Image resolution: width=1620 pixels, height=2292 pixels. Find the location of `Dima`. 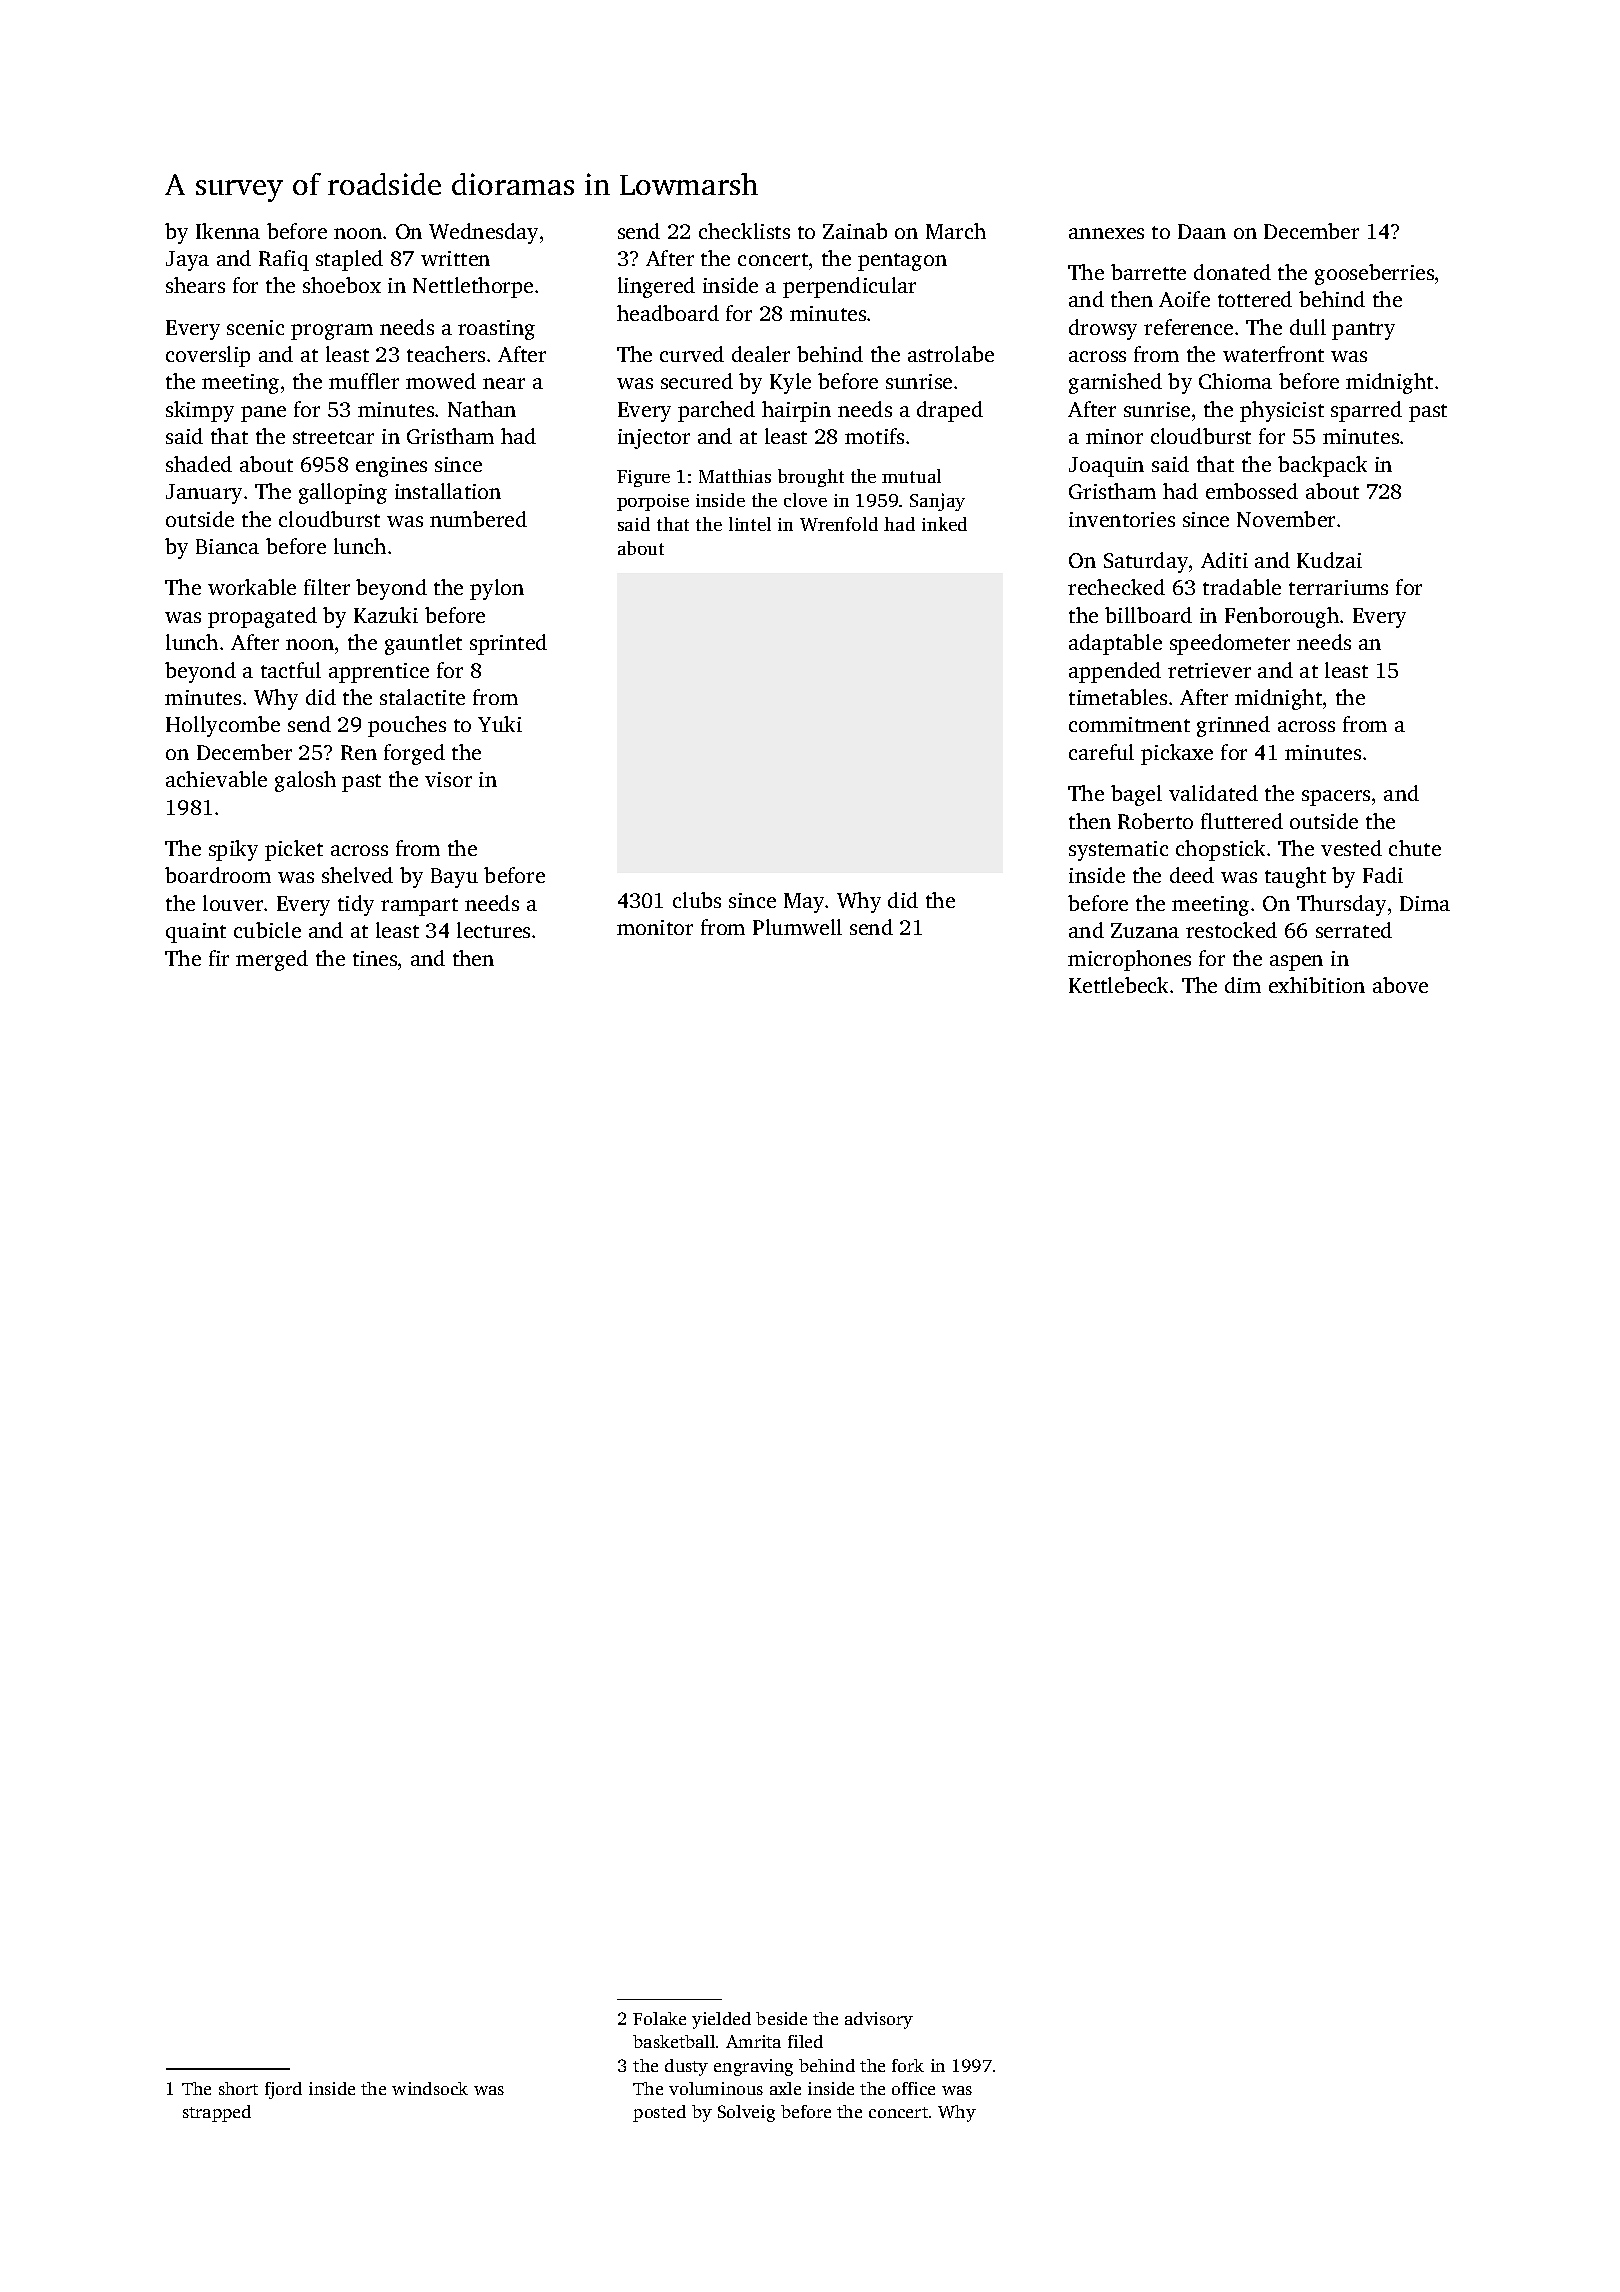

Dima is located at coordinates (1425, 903).
